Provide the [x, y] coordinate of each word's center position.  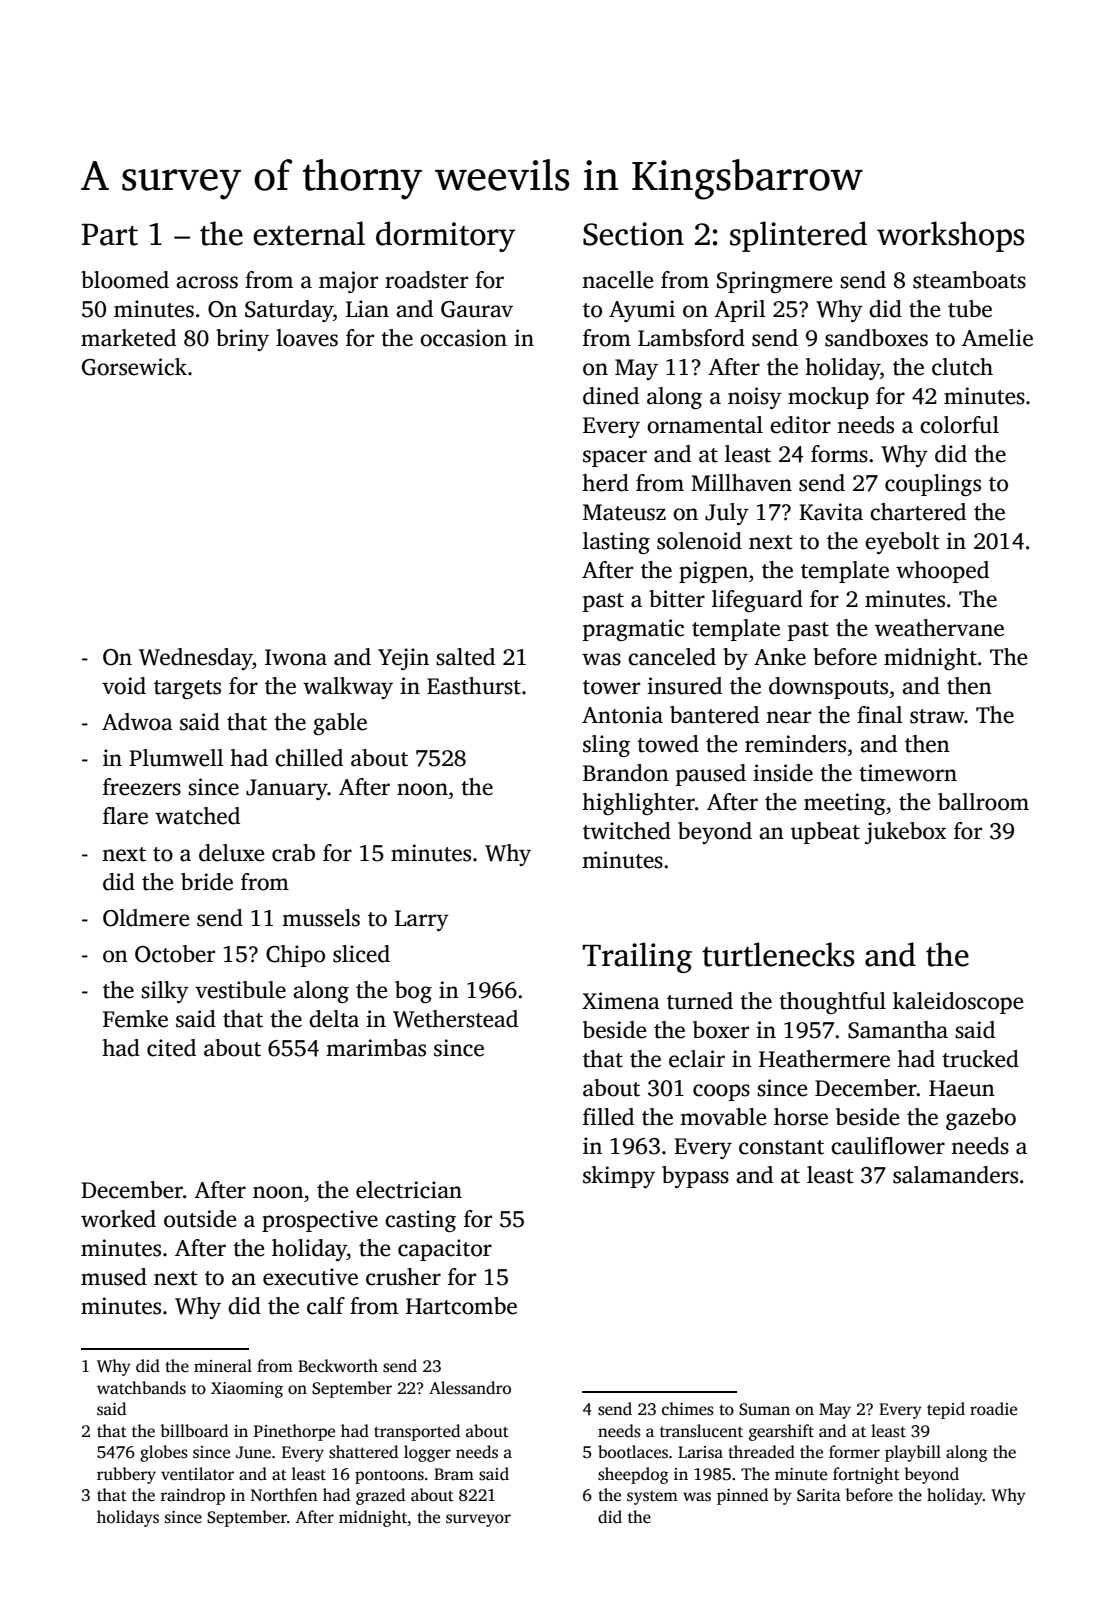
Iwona [296, 657]
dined [611, 396]
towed [668, 744]
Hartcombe [461, 1306]
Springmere [775, 282]
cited [171, 1048]
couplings [933, 485]
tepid [946, 1410]
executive [310, 1277]
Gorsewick [134, 367]
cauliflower [888, 1146]
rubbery [126, 1475]
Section [633, 234]
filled [608, 1117]
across [207, 282]
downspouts [828, 688]
